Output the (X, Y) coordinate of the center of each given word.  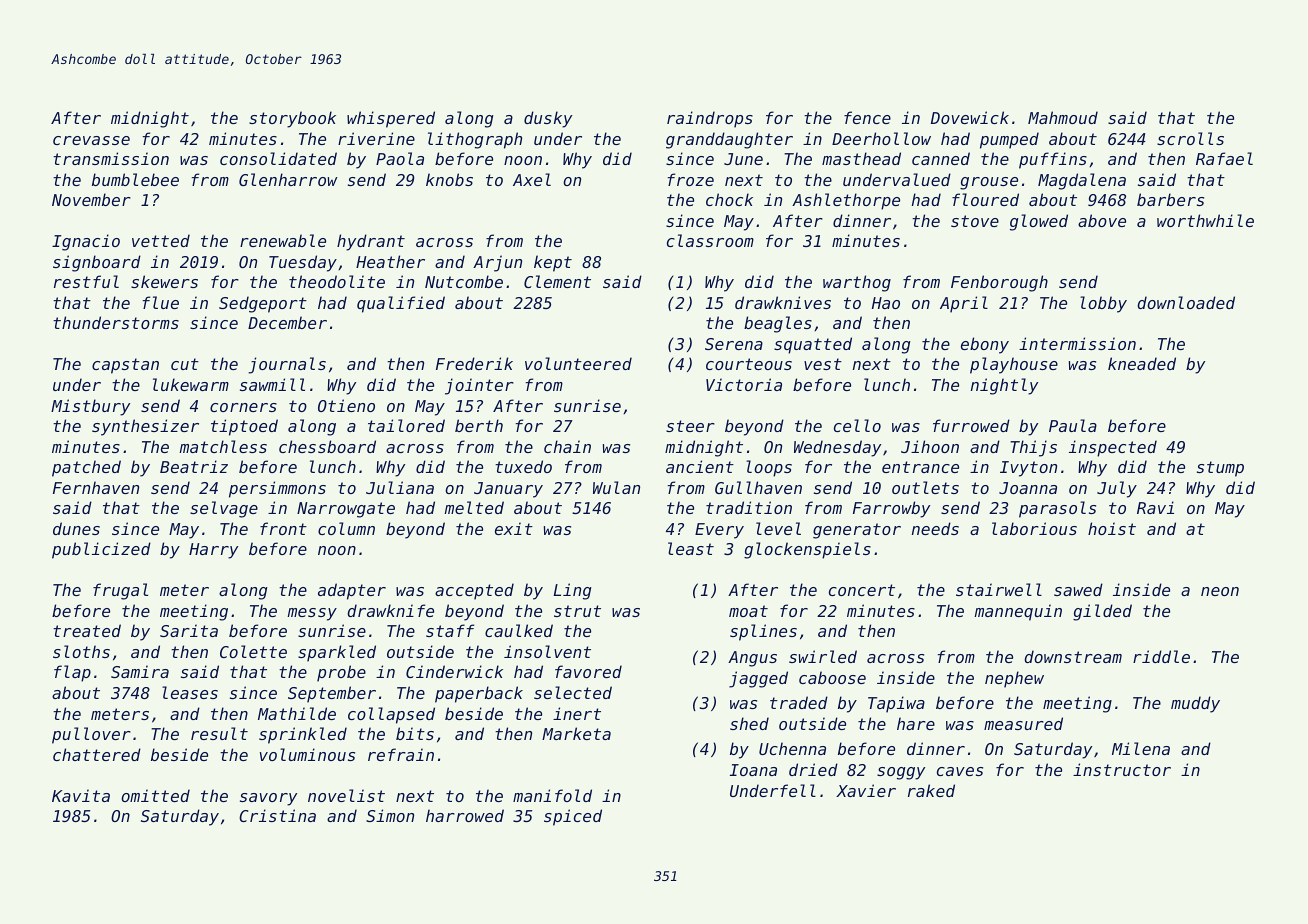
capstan (125, 366)
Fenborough (999, 283)
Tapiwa (896, 704)
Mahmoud (1063, 117)
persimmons (277, 489)
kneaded (1142, 363)
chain (567, 446)
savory (268, 799)
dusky (548, 119)
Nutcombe (464, 281)
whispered (391, 119)
